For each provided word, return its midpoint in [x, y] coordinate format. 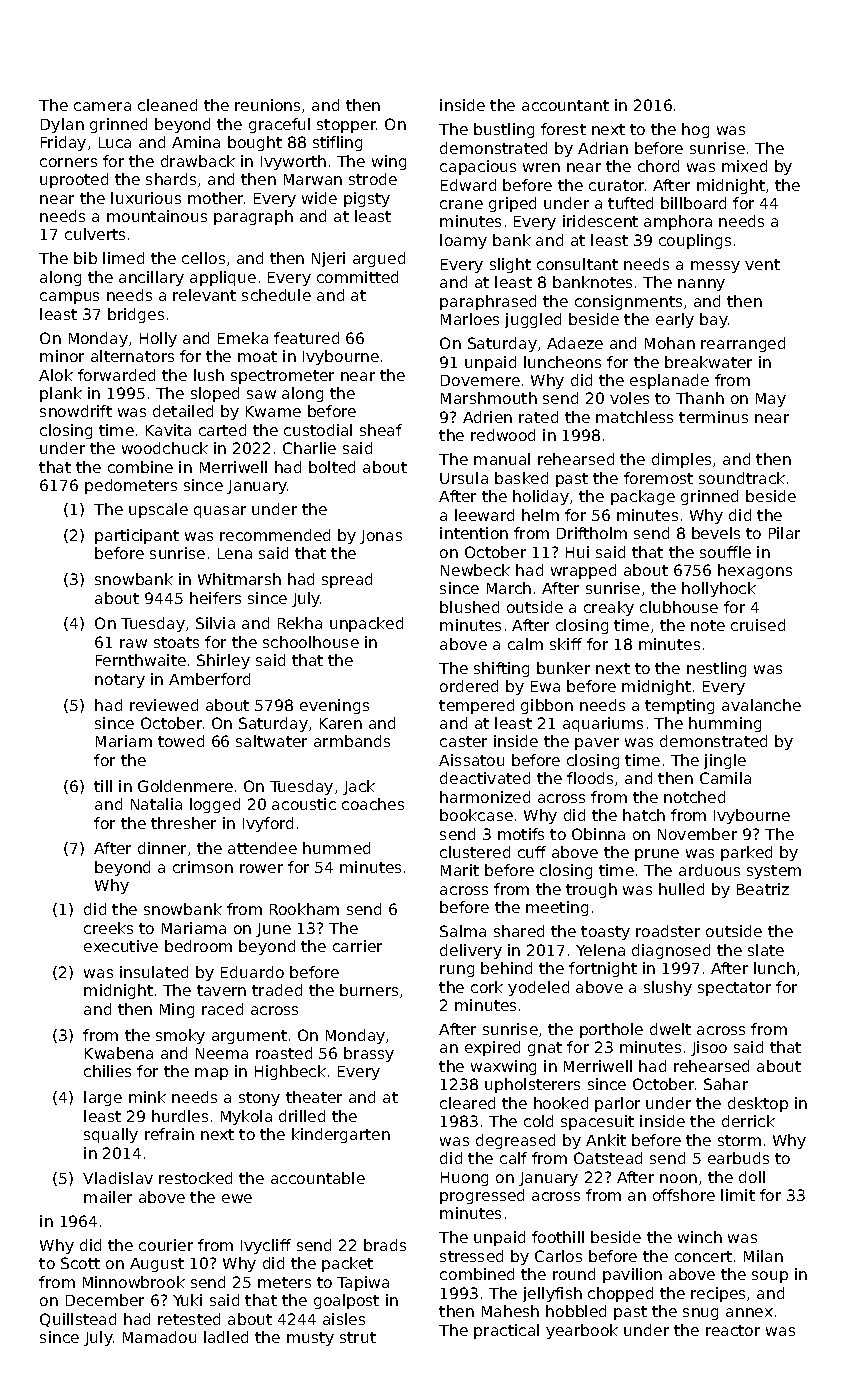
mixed [744, 166]
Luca [115, 142]
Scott [80, 1263]
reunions [267, 105]
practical [506, 1331]
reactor [733, 1330]
